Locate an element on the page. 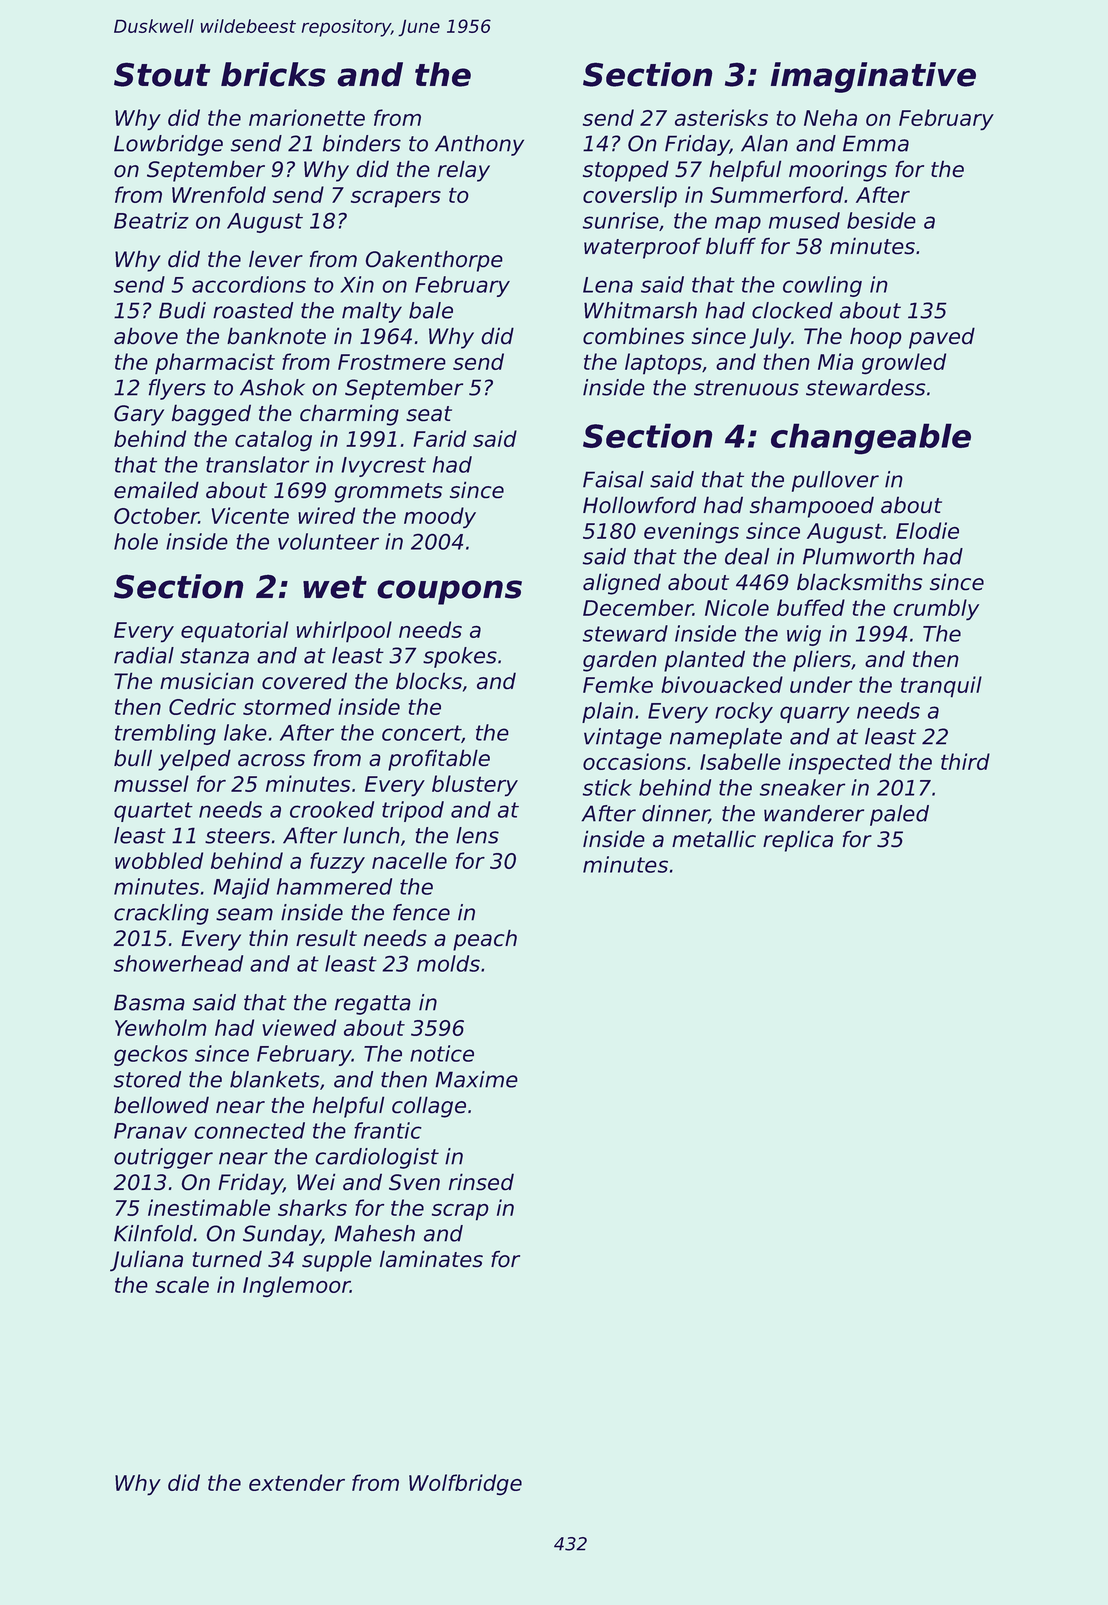 Image resolution: width=1108 pixels, height=1605 pixels. coverslip is located at coordinates (630, 197).
